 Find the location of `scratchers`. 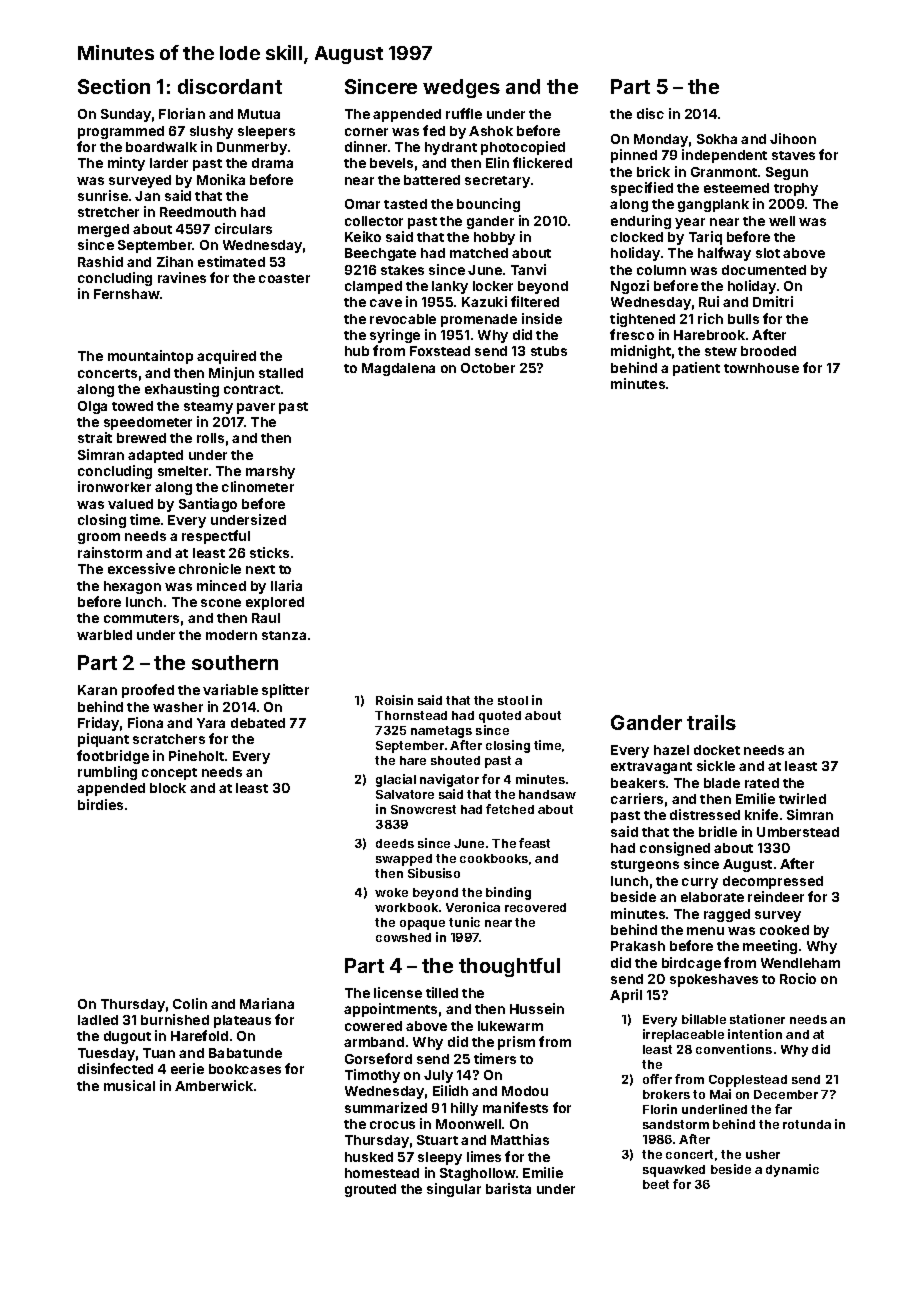

scratchers is located at coordinates (169, 739).
